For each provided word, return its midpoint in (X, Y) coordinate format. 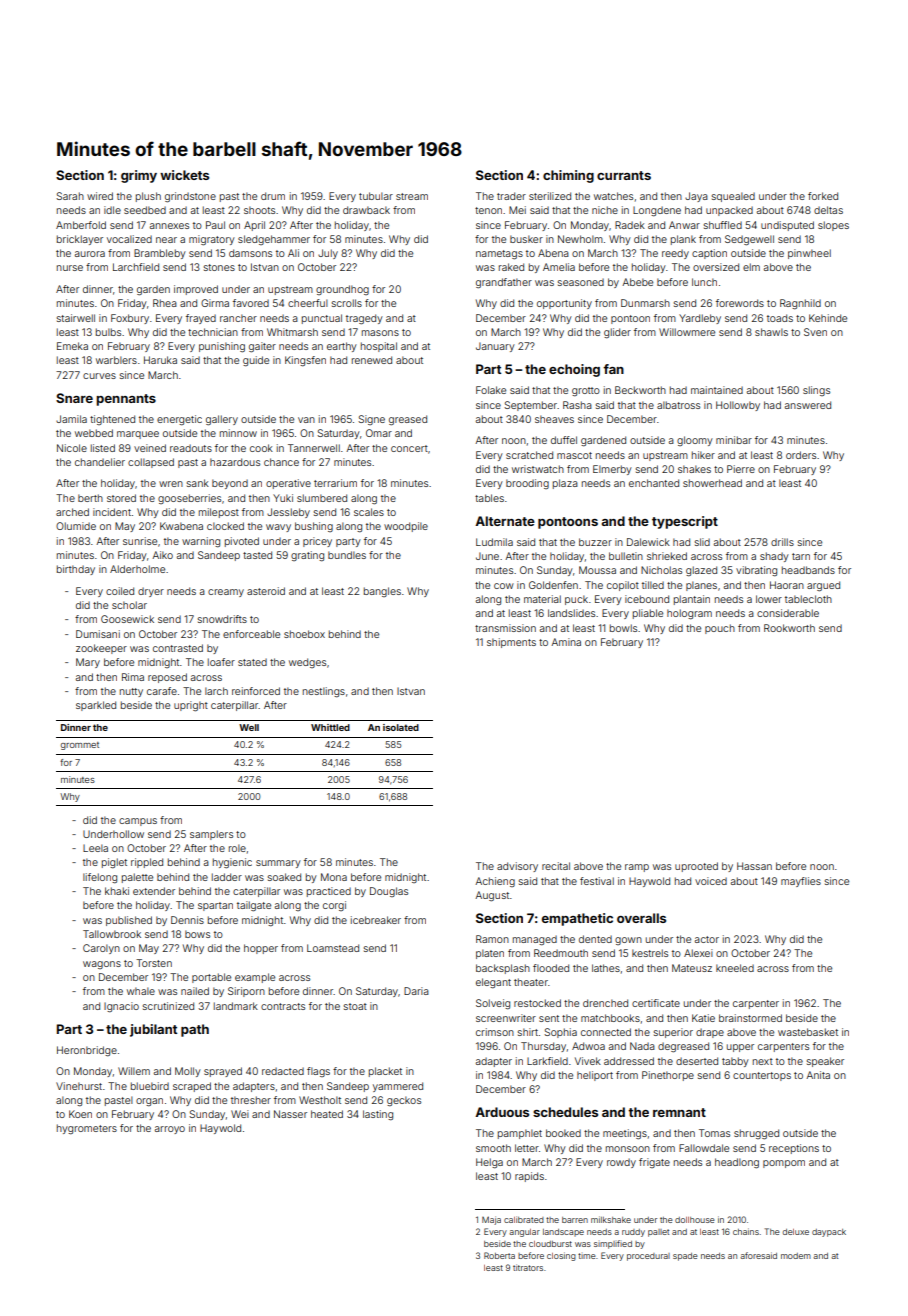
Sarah (70, 196)
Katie (703, 1018)
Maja (491, 1220)
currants (624, 175)
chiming (568, 176)
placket (385, 1072)
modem (796, 1256)
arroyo (170, 1130)
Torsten (154, 963)
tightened (112, 420)
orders (801, 455)
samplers (211, 835)
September (530, 406)
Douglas (389, 892)
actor (707, 939)
